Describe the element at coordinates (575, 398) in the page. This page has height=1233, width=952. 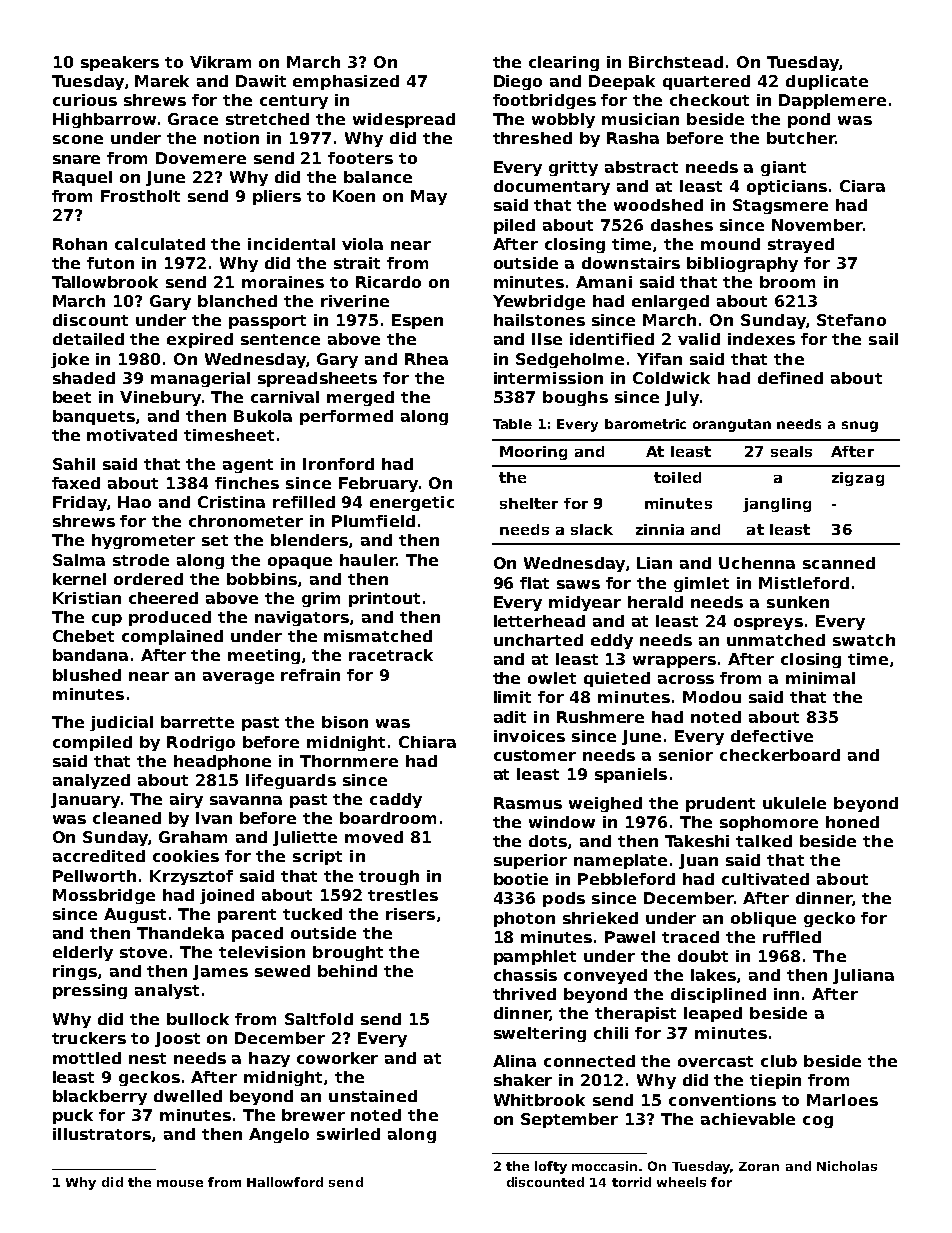
I see `boughs` at that location.
